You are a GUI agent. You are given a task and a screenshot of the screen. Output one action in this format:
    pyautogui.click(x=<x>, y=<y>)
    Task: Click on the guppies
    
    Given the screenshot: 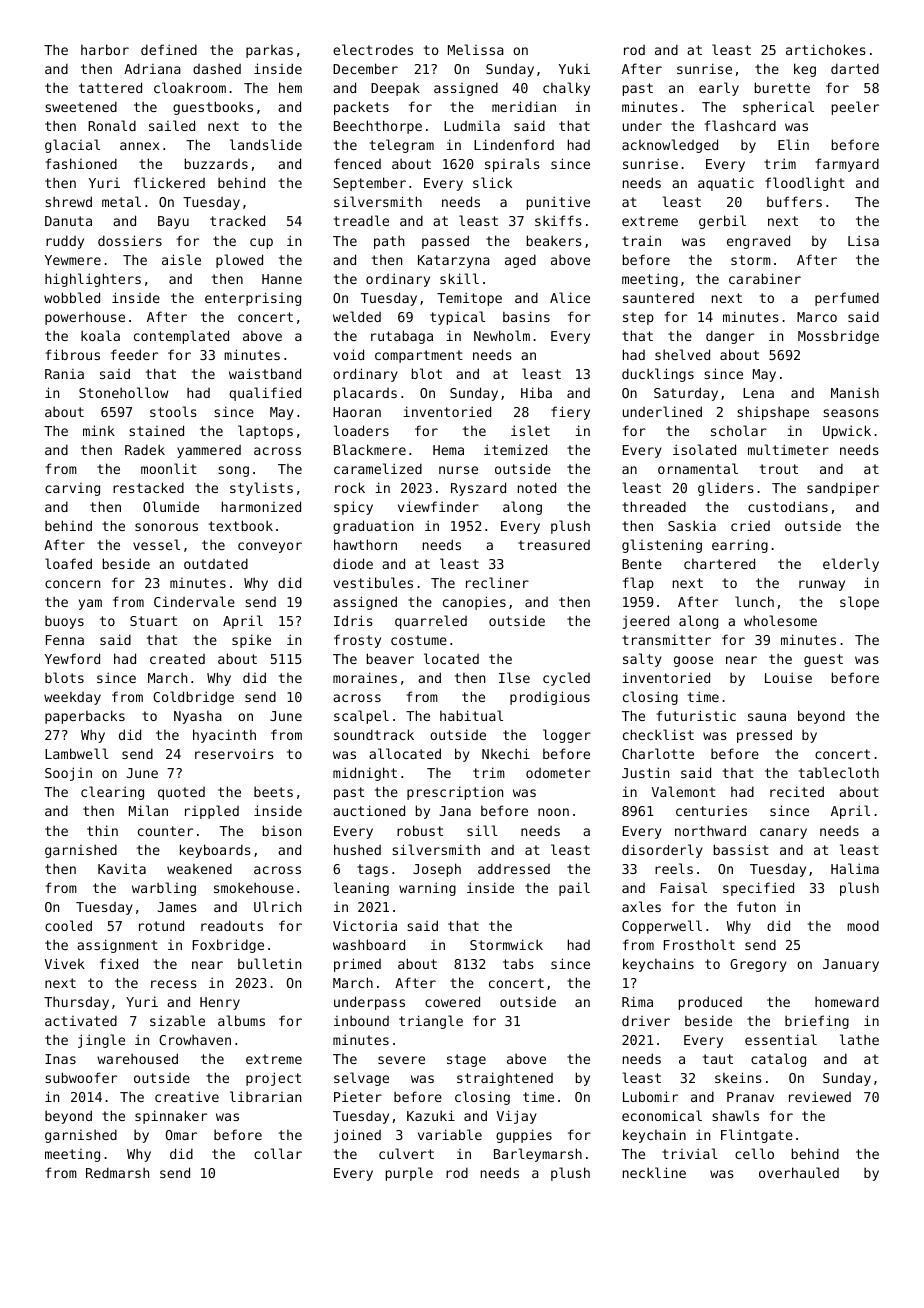 What is the action you would take?
    pyautogui.click(x=524, y=1136)
